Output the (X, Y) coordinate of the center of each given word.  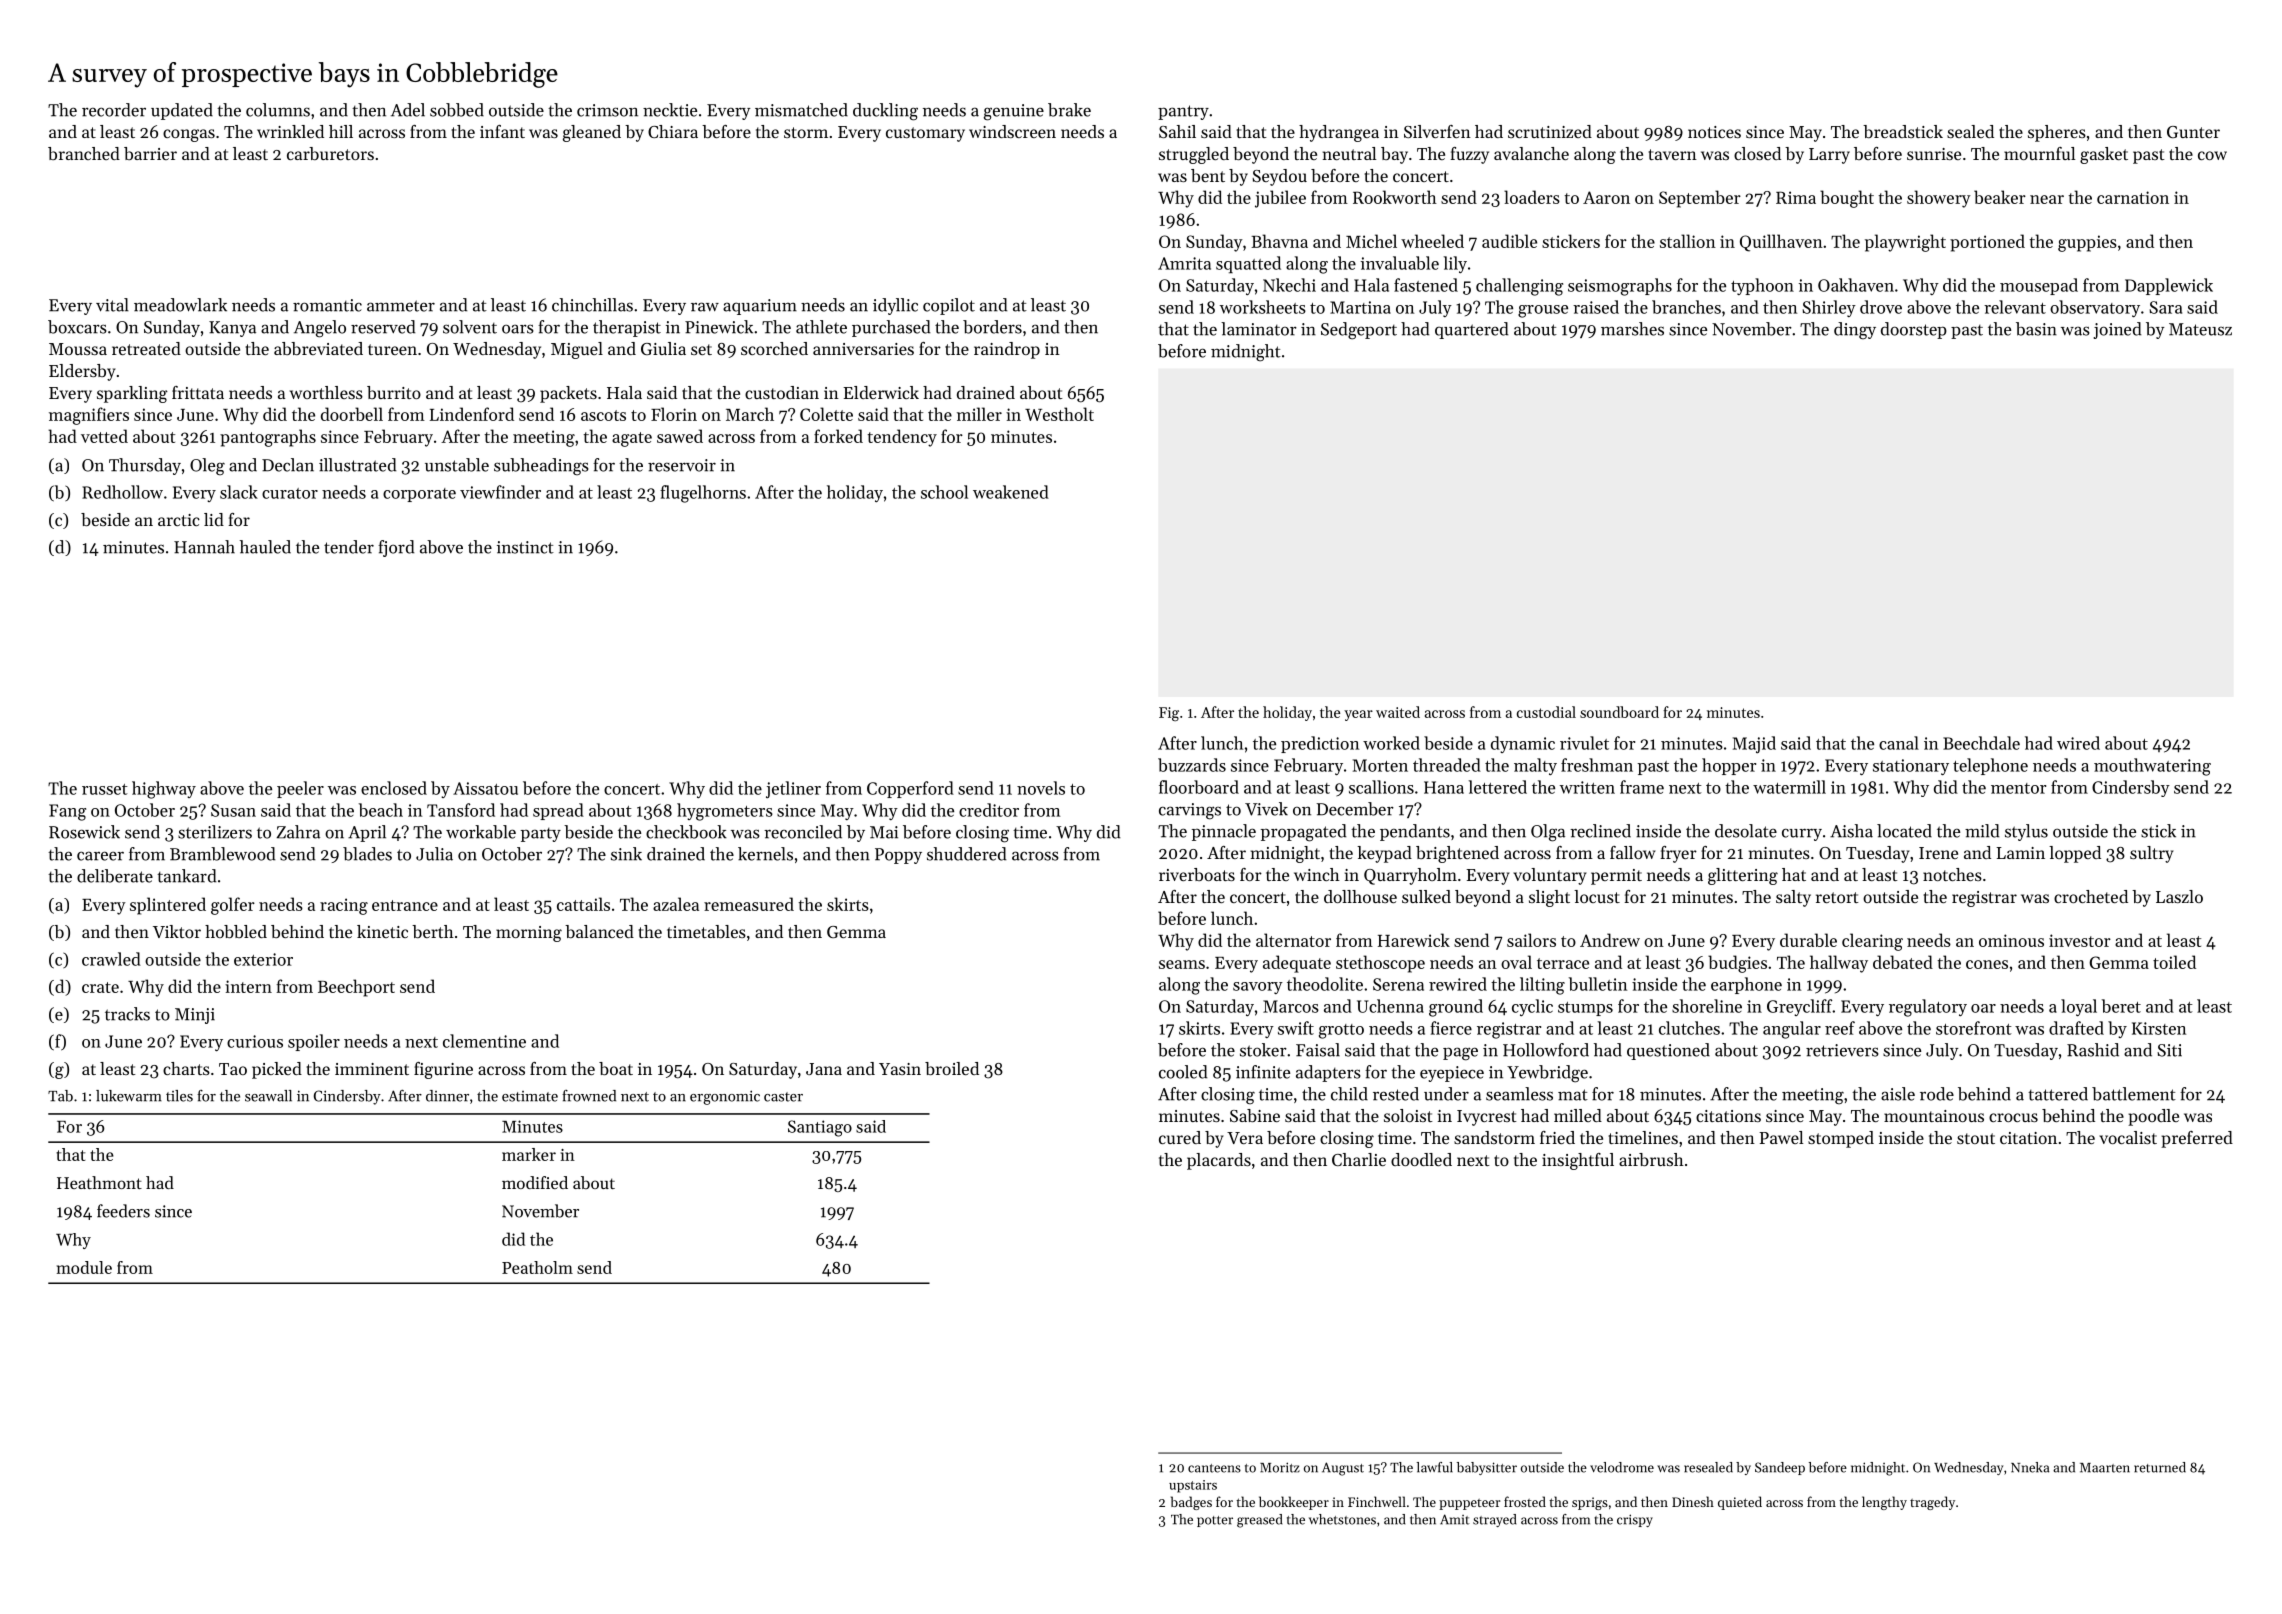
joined (2117, 330)
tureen (392, 349)
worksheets (1263, 307)
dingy (1855, 331)
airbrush (1651, 1159)
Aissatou (485, 788)
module (84, 1267)
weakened (1011, 492)
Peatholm (537, 1267)
